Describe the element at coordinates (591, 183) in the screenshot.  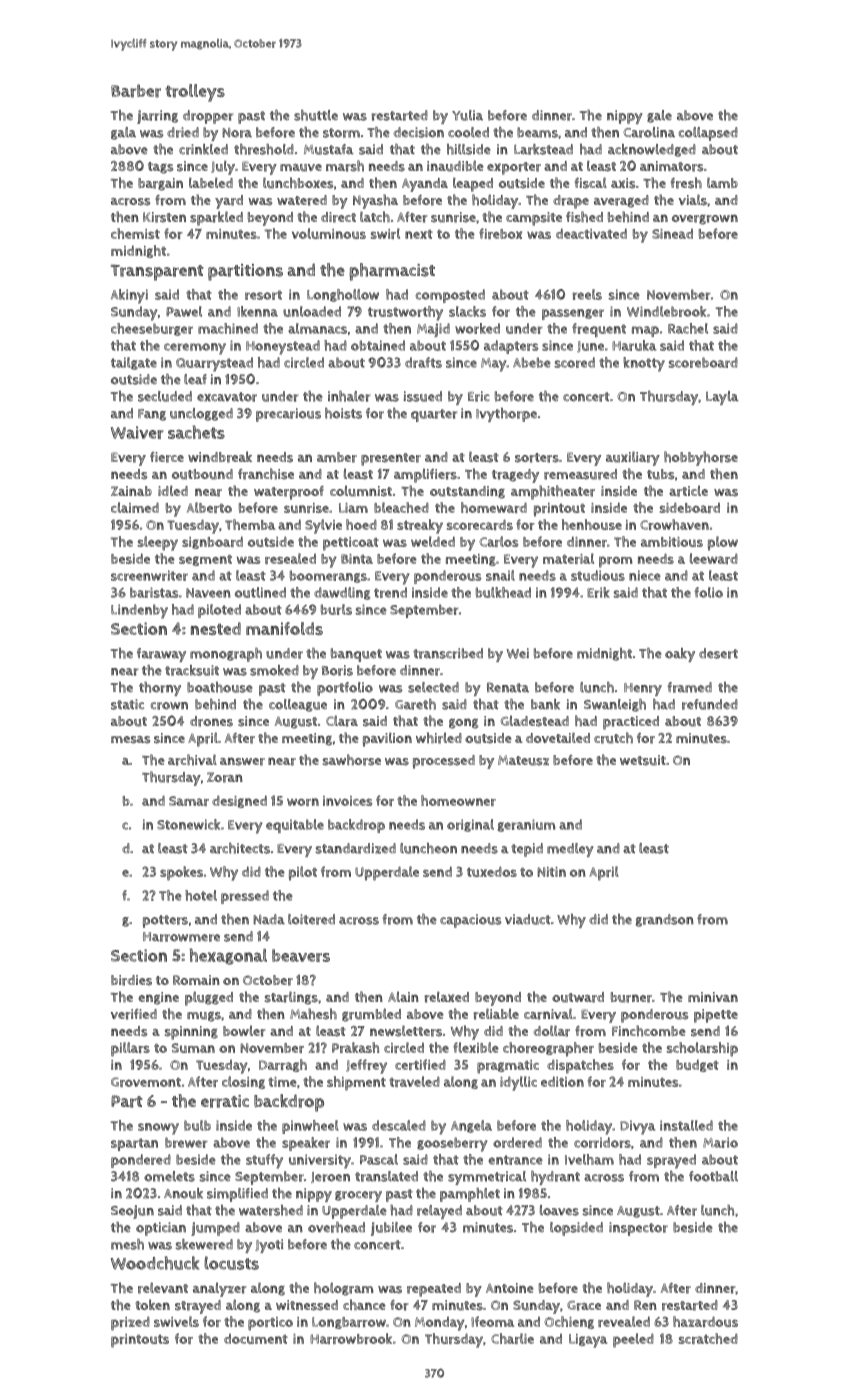
I see `fiscal` at that location.
